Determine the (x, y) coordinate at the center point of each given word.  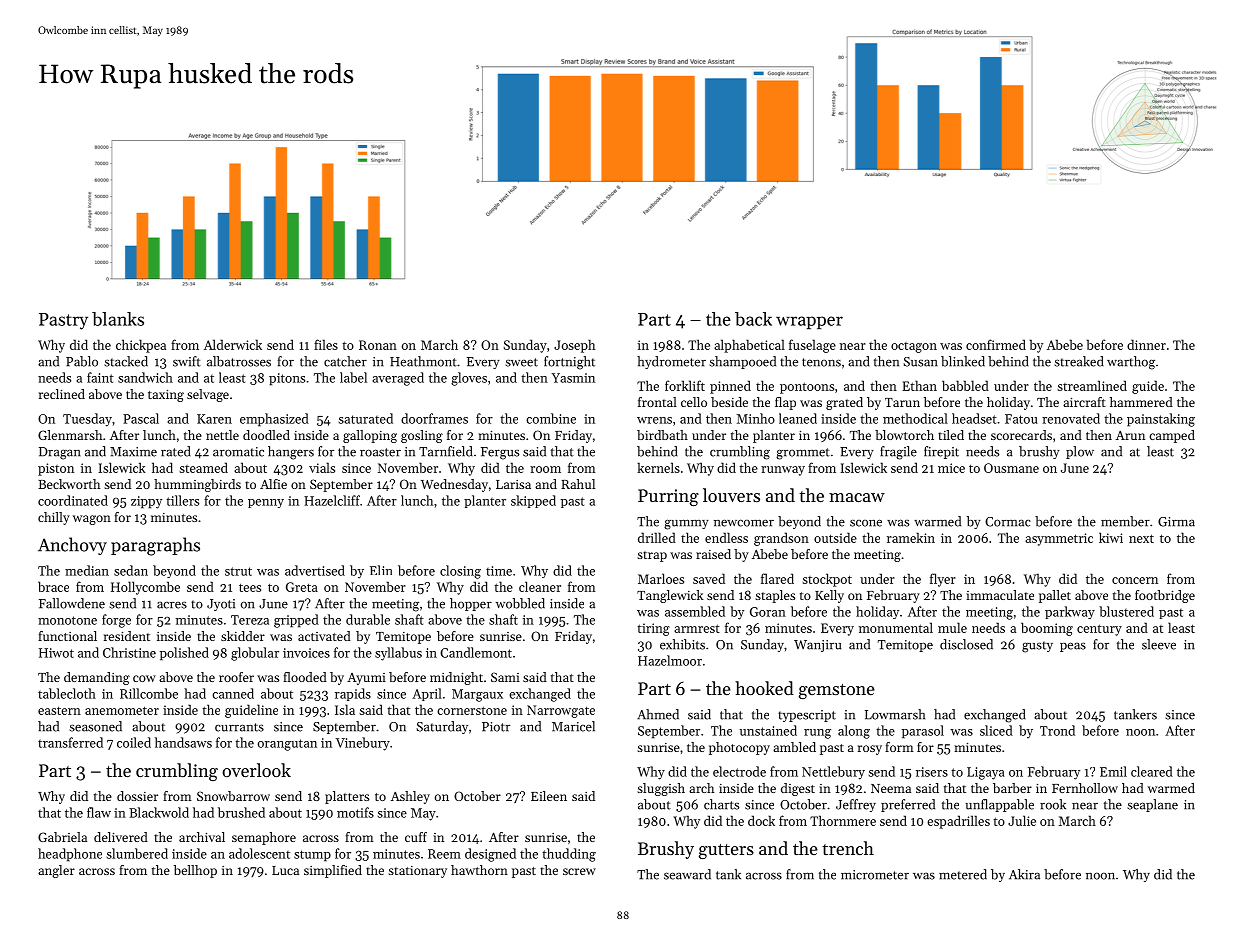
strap (652, 556)
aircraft (1084, 402)
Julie (1022, 820)
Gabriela (62, 837)
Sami (505, 677)
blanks (118, 319)
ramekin (911, 537)
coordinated (73, 500)
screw (579, 871)
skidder (243, 636)
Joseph (574, 346)
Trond (1057, 730)
